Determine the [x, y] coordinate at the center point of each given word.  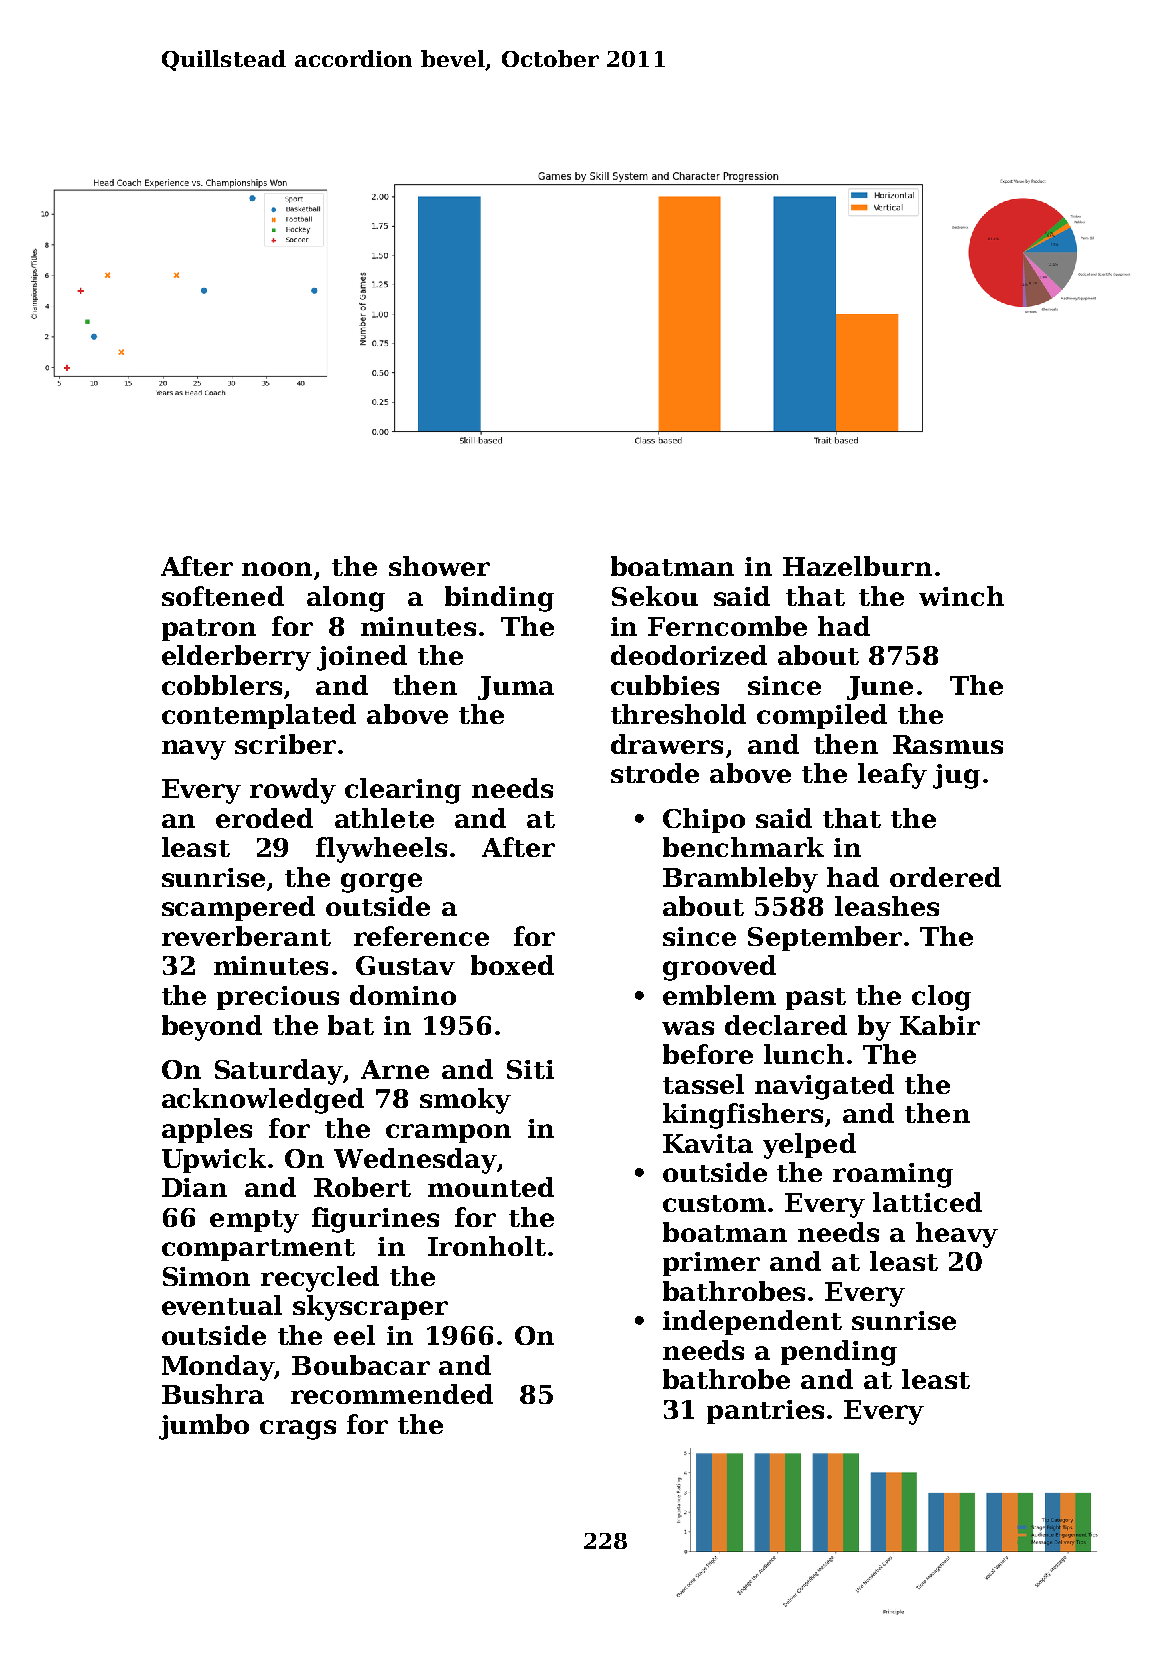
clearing [403, 791]
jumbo [204, 1427]
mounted [491, 1187]
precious [278, 998]
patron [209, 630]
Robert [362, 1187]
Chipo [704, 820]
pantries [765, 1412]
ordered [945, 877]
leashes [887, 906]
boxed [512, 965]
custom [714, 1203]
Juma [516, 688]
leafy [892, 776]
